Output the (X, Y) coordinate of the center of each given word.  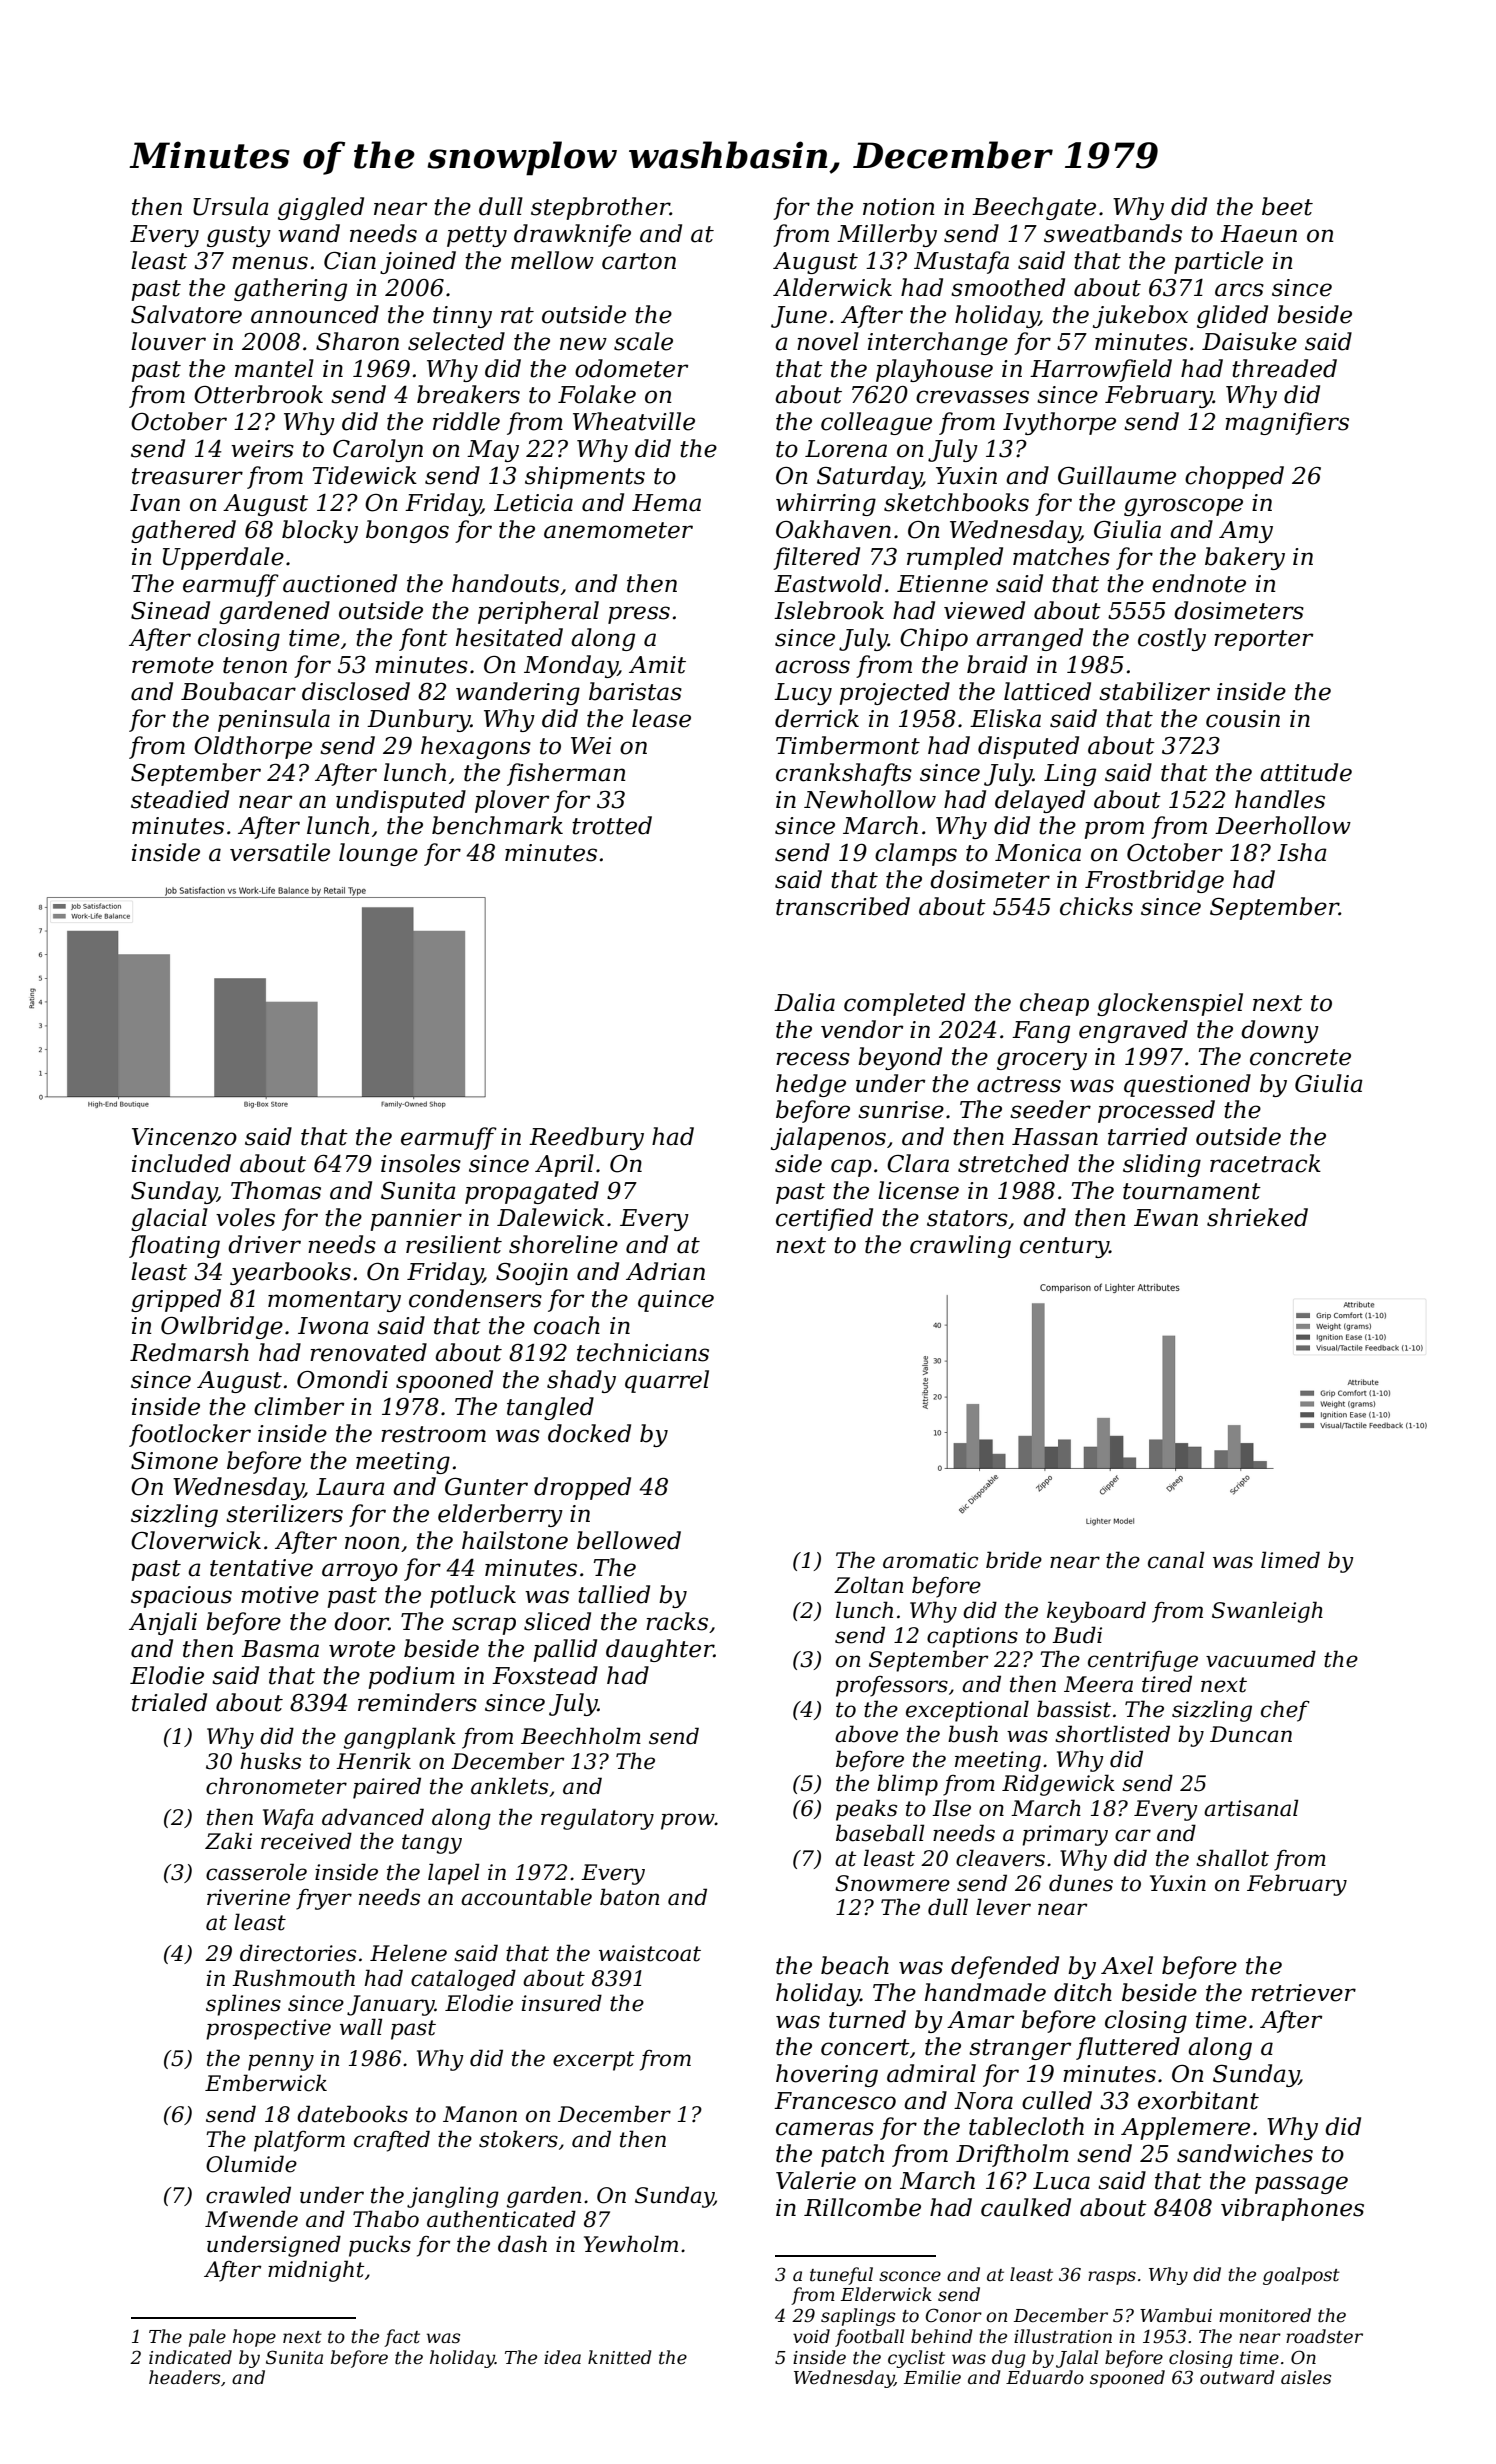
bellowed (629, 1540)
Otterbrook (258, 394)
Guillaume (1117, 475)
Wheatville (634, 421)
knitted (620, 2357)
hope (254, 2338)
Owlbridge (222, 1327)
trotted (612, 825)
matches (1061, 556)
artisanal (1251, 1808)
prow (688, 1821)
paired (387, 1788)
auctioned (340, 583)
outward (1237, 2377)
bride (1014, 1560)
